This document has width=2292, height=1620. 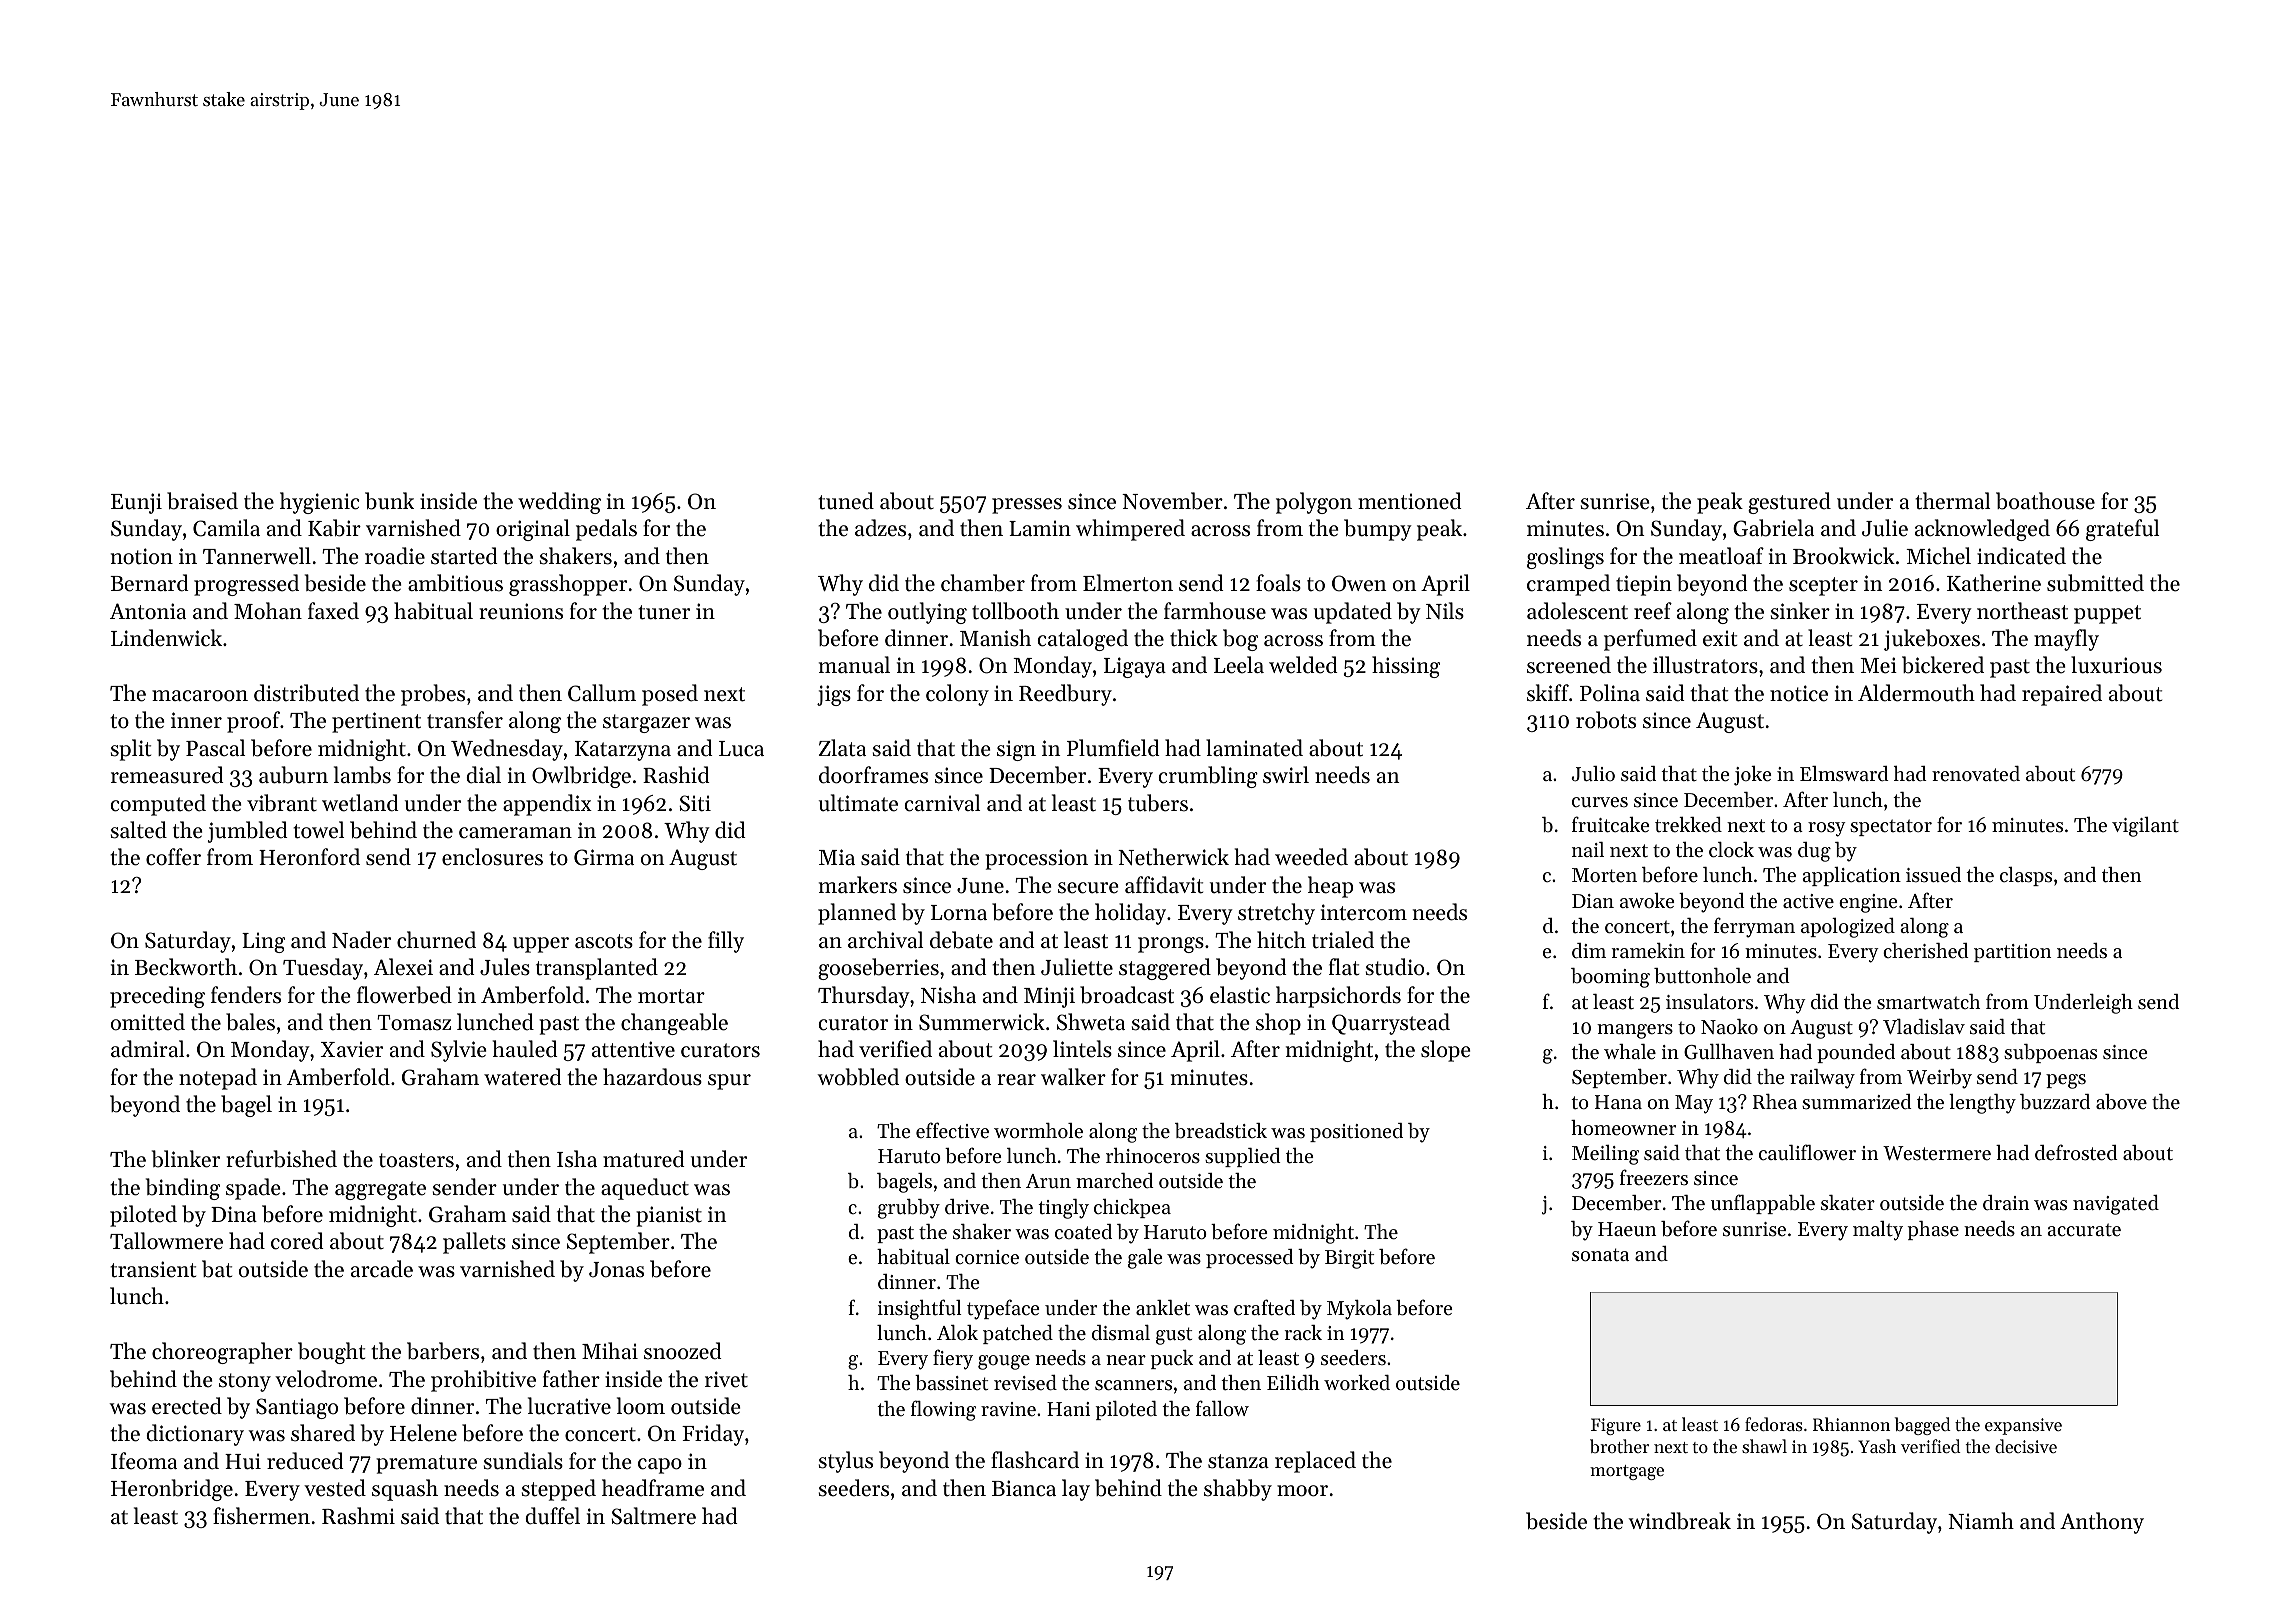 I want to click on tuned, so click(x=846, y=501).
